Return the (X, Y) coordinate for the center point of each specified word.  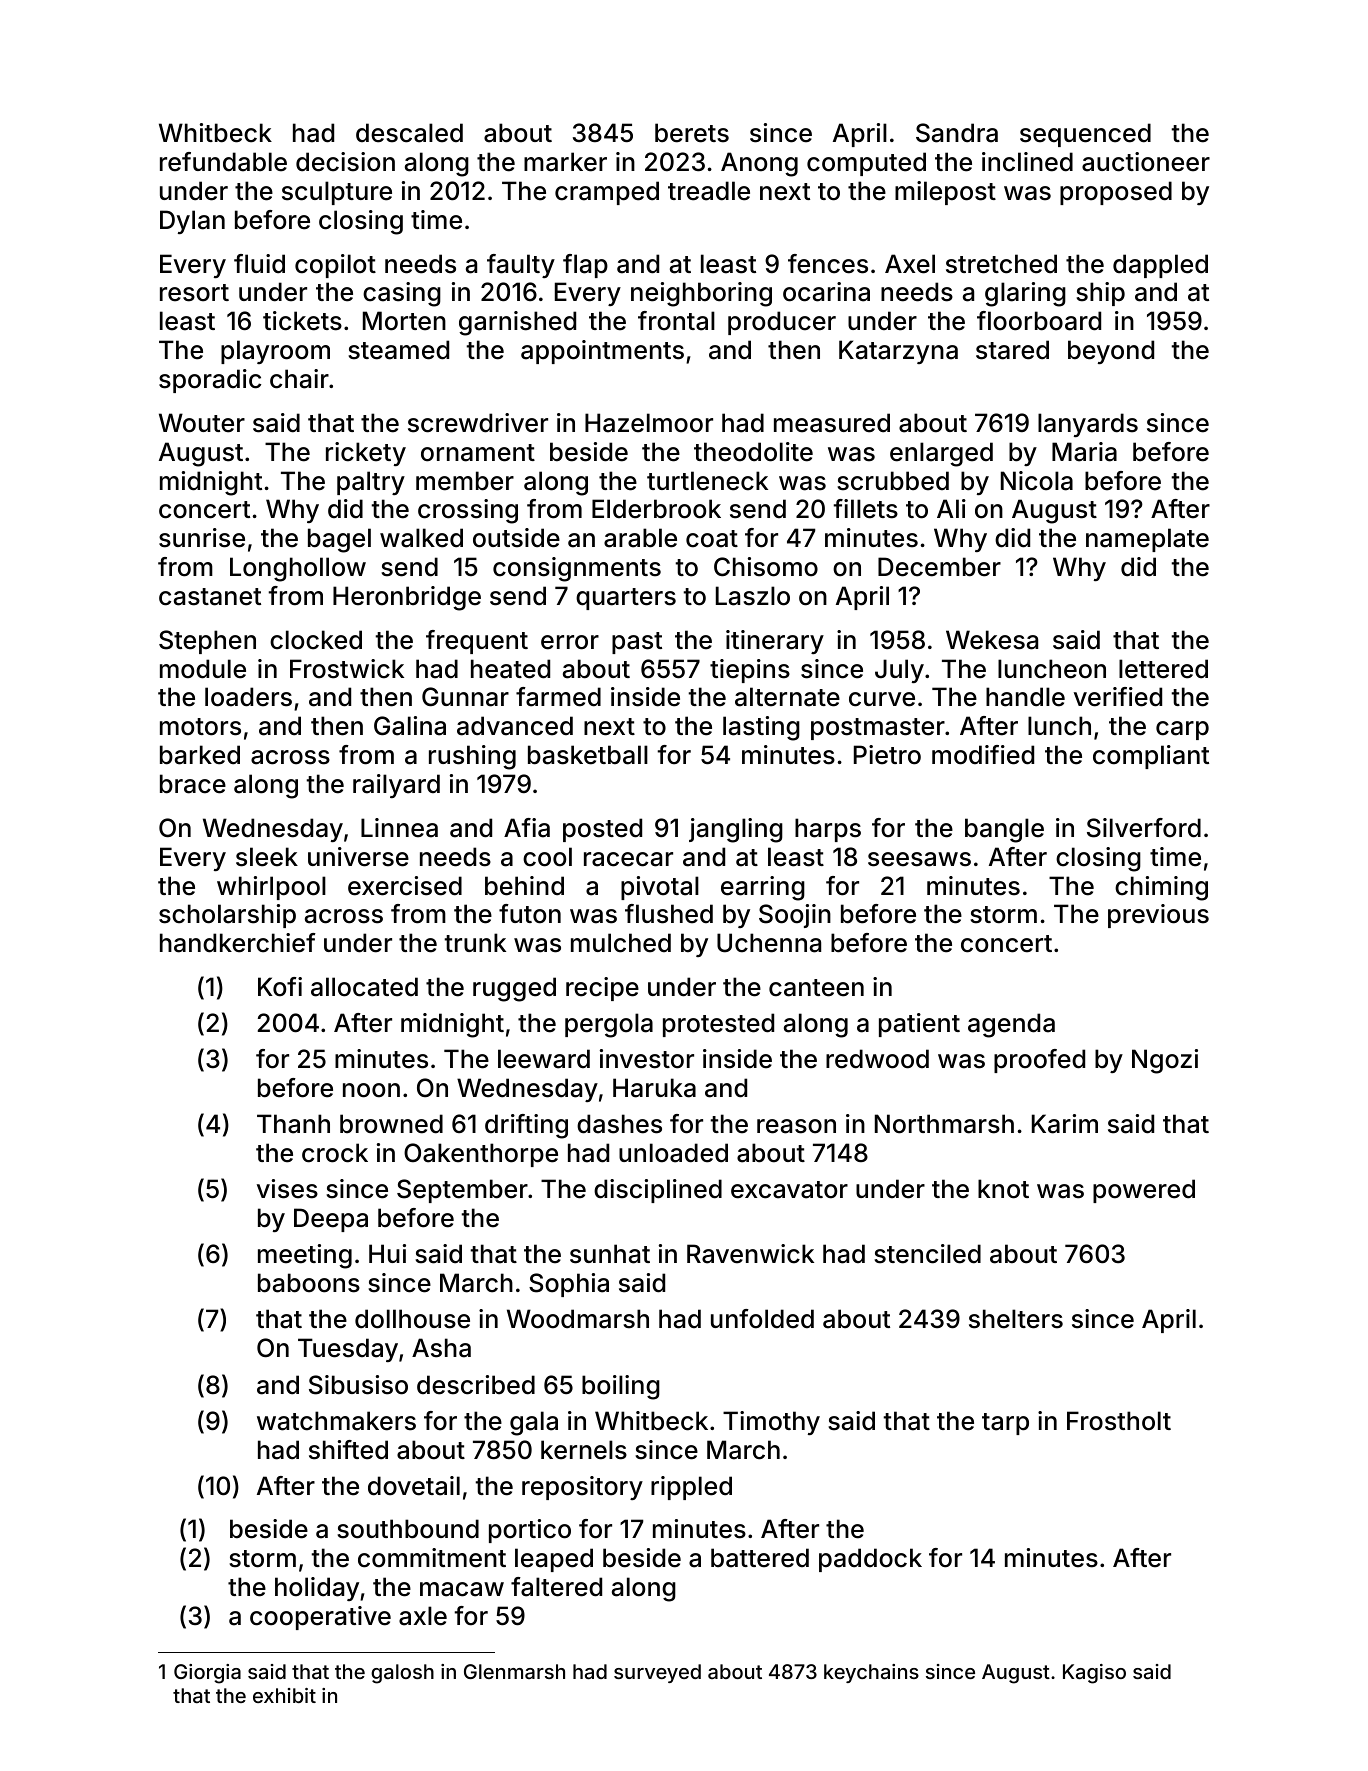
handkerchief (238, 943)
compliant (1151, 757)
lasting (761, 728)
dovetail (414, 1486)
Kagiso (1094, 1674)
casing (402, 294)
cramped (607, 193)
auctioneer (1146, 162)
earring (763, 888)
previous (1158, 916)
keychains (871, 1673)
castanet (210, 597)
